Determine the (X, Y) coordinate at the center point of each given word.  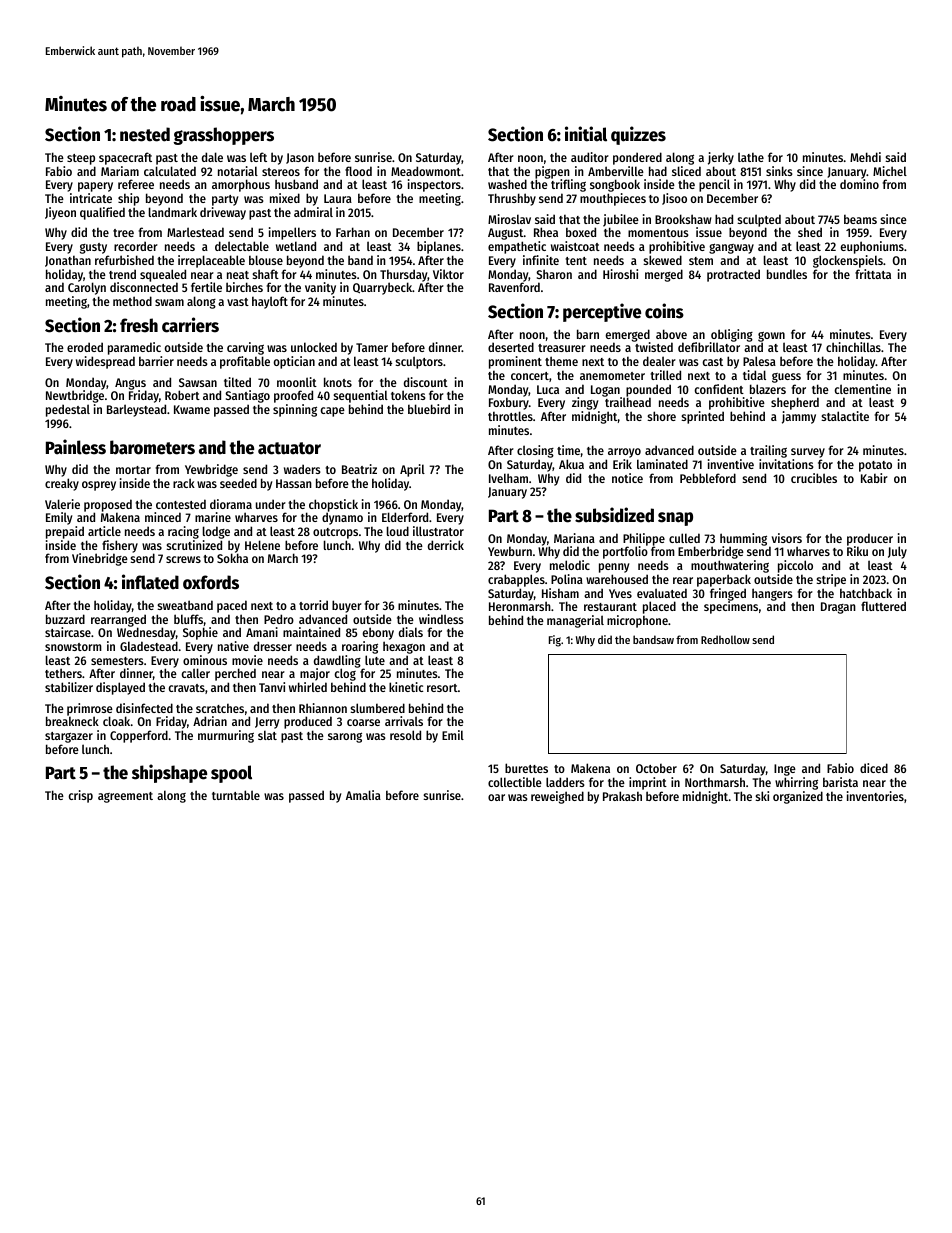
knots (338, 382)
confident (719, 389)
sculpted (759, 221)
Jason (300, 158)
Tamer (372, 347)
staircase (68, 632)
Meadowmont (426, 171)
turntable (236, 795)
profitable (245, 362)
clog (345, 675)
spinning (295, 410)
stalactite (845, 416)
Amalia (363, 795)
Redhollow (725, 639)
